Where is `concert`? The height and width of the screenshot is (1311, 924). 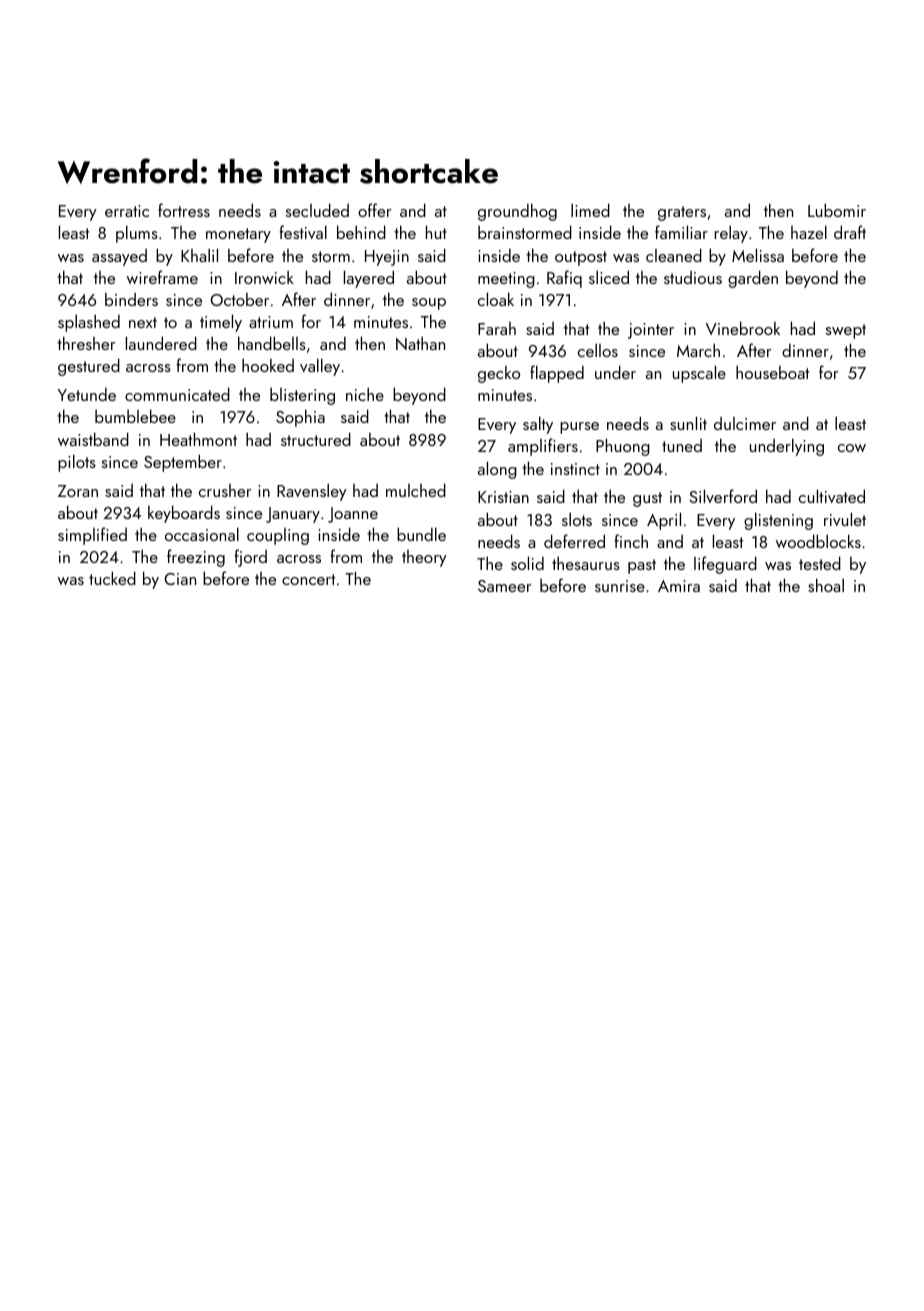 concert is located at coordinates (308, 579).
